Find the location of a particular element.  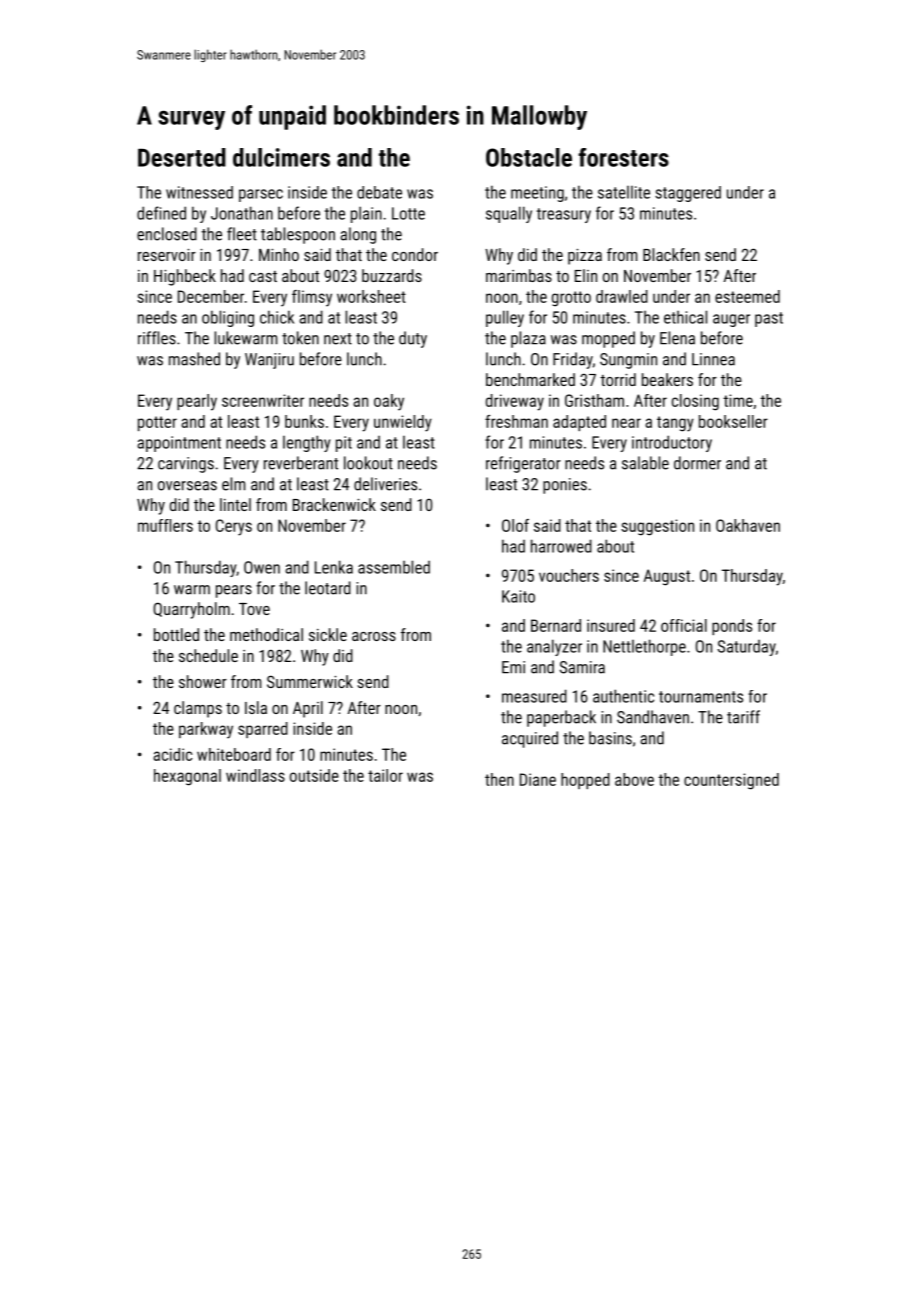

ponies is located at coordinates (565, 486).
